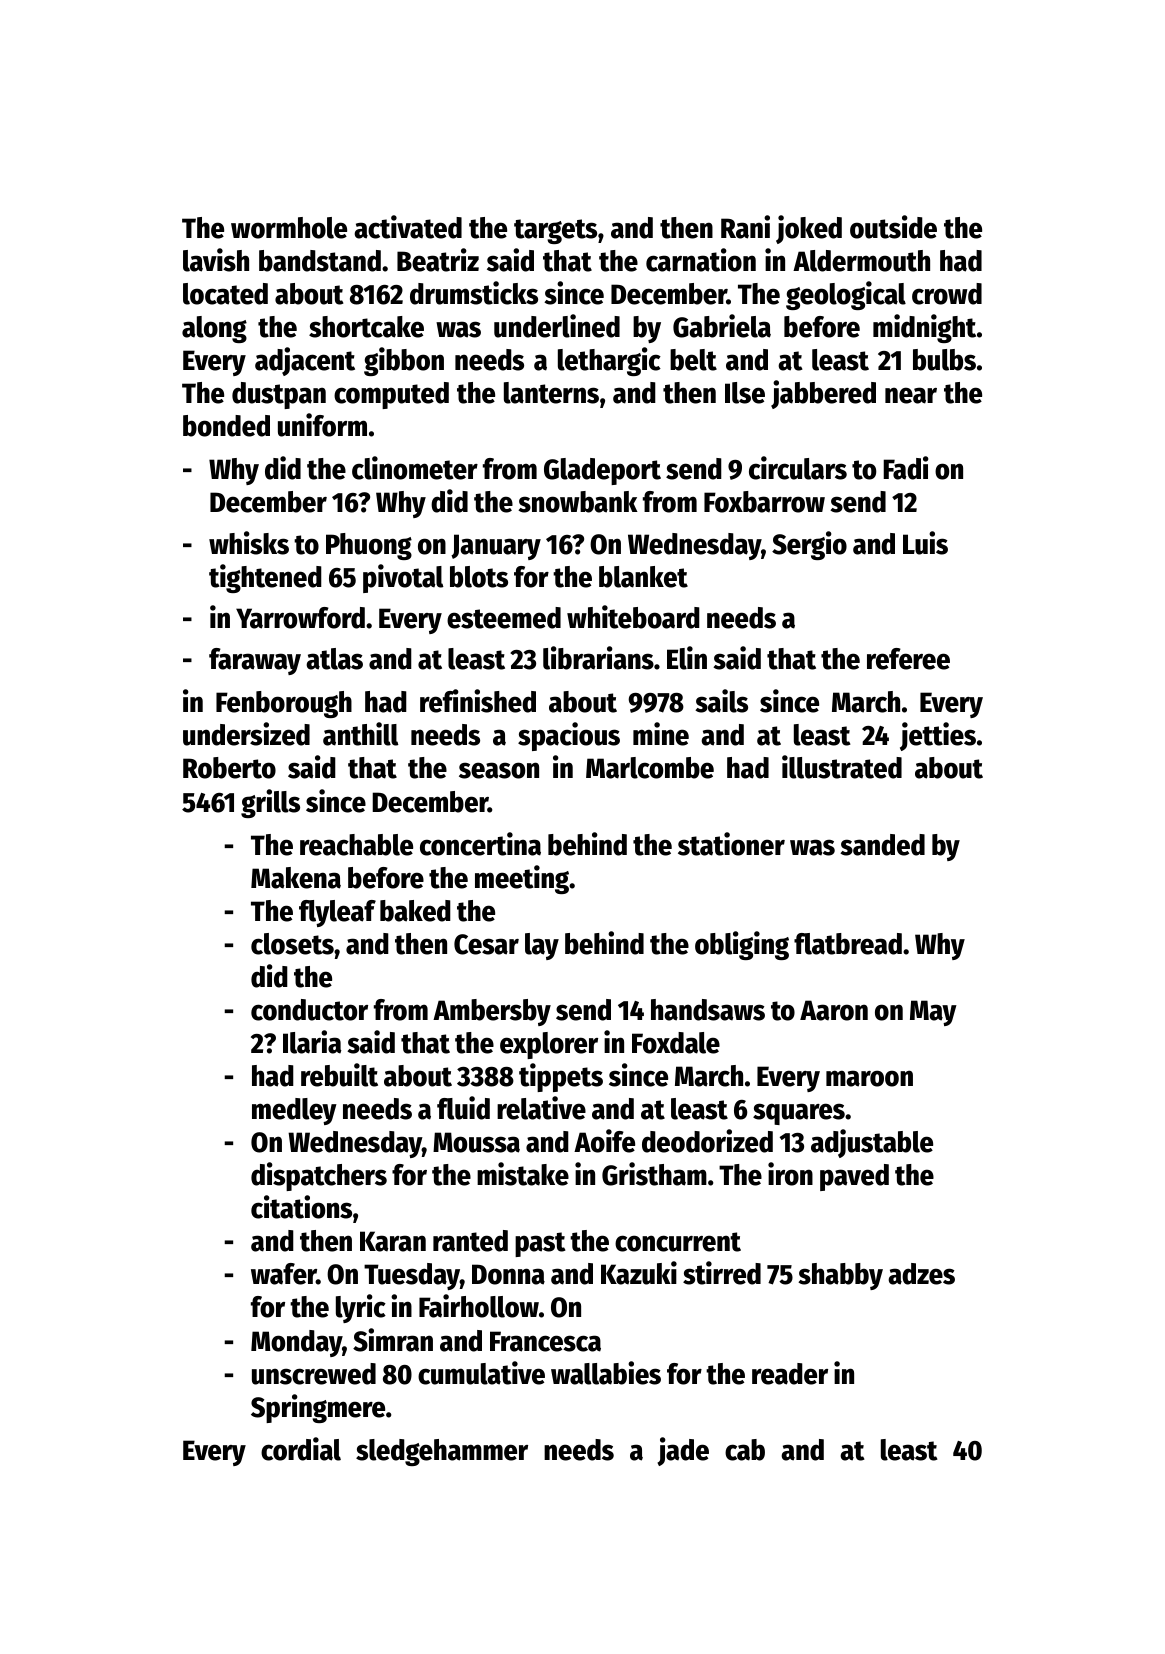  What do you see at coordinates (255, 661) in the screenshot?
I see `faraway` at bounding box center [255, 661].
